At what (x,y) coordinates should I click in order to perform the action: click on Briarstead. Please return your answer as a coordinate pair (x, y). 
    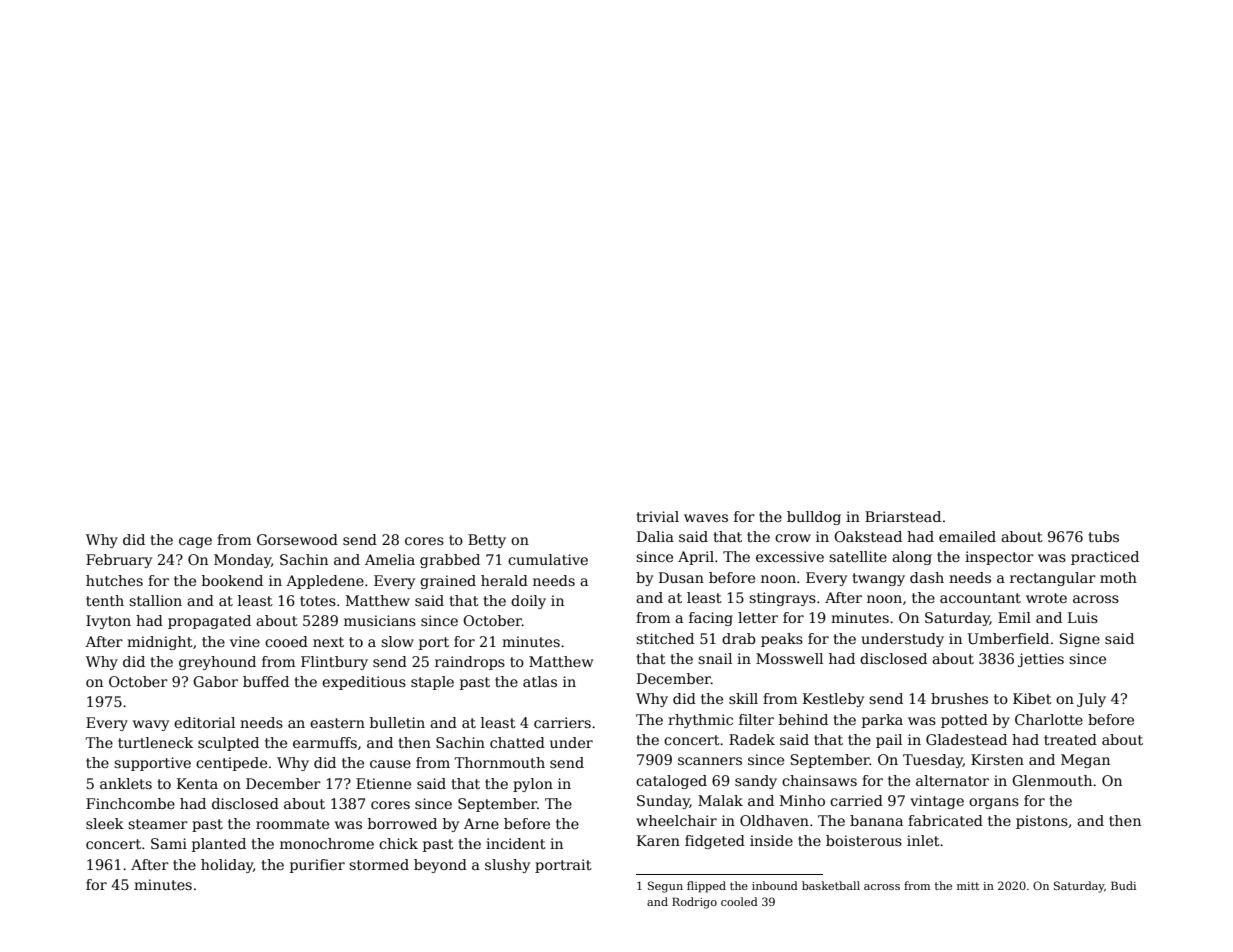
    Looking at the image, I should click on (903, 516).
